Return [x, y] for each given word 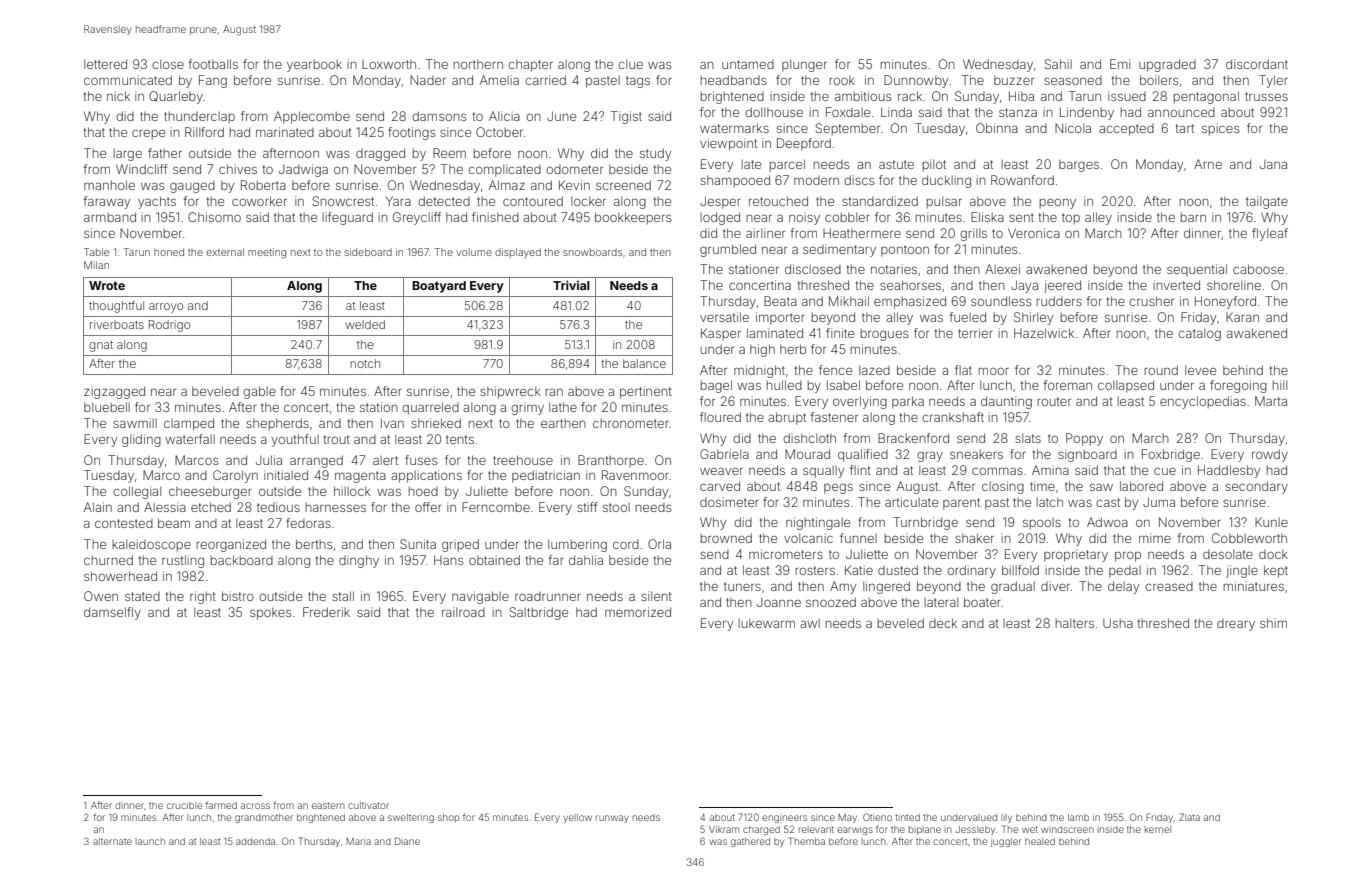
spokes [270, 613]
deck [943, 623]
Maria [358, 841]
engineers [784, 819]
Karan [1242, 317]
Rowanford [1022, 180]
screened [623, 185]
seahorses [910, 285]
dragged [380, 154]
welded [365, 324]
